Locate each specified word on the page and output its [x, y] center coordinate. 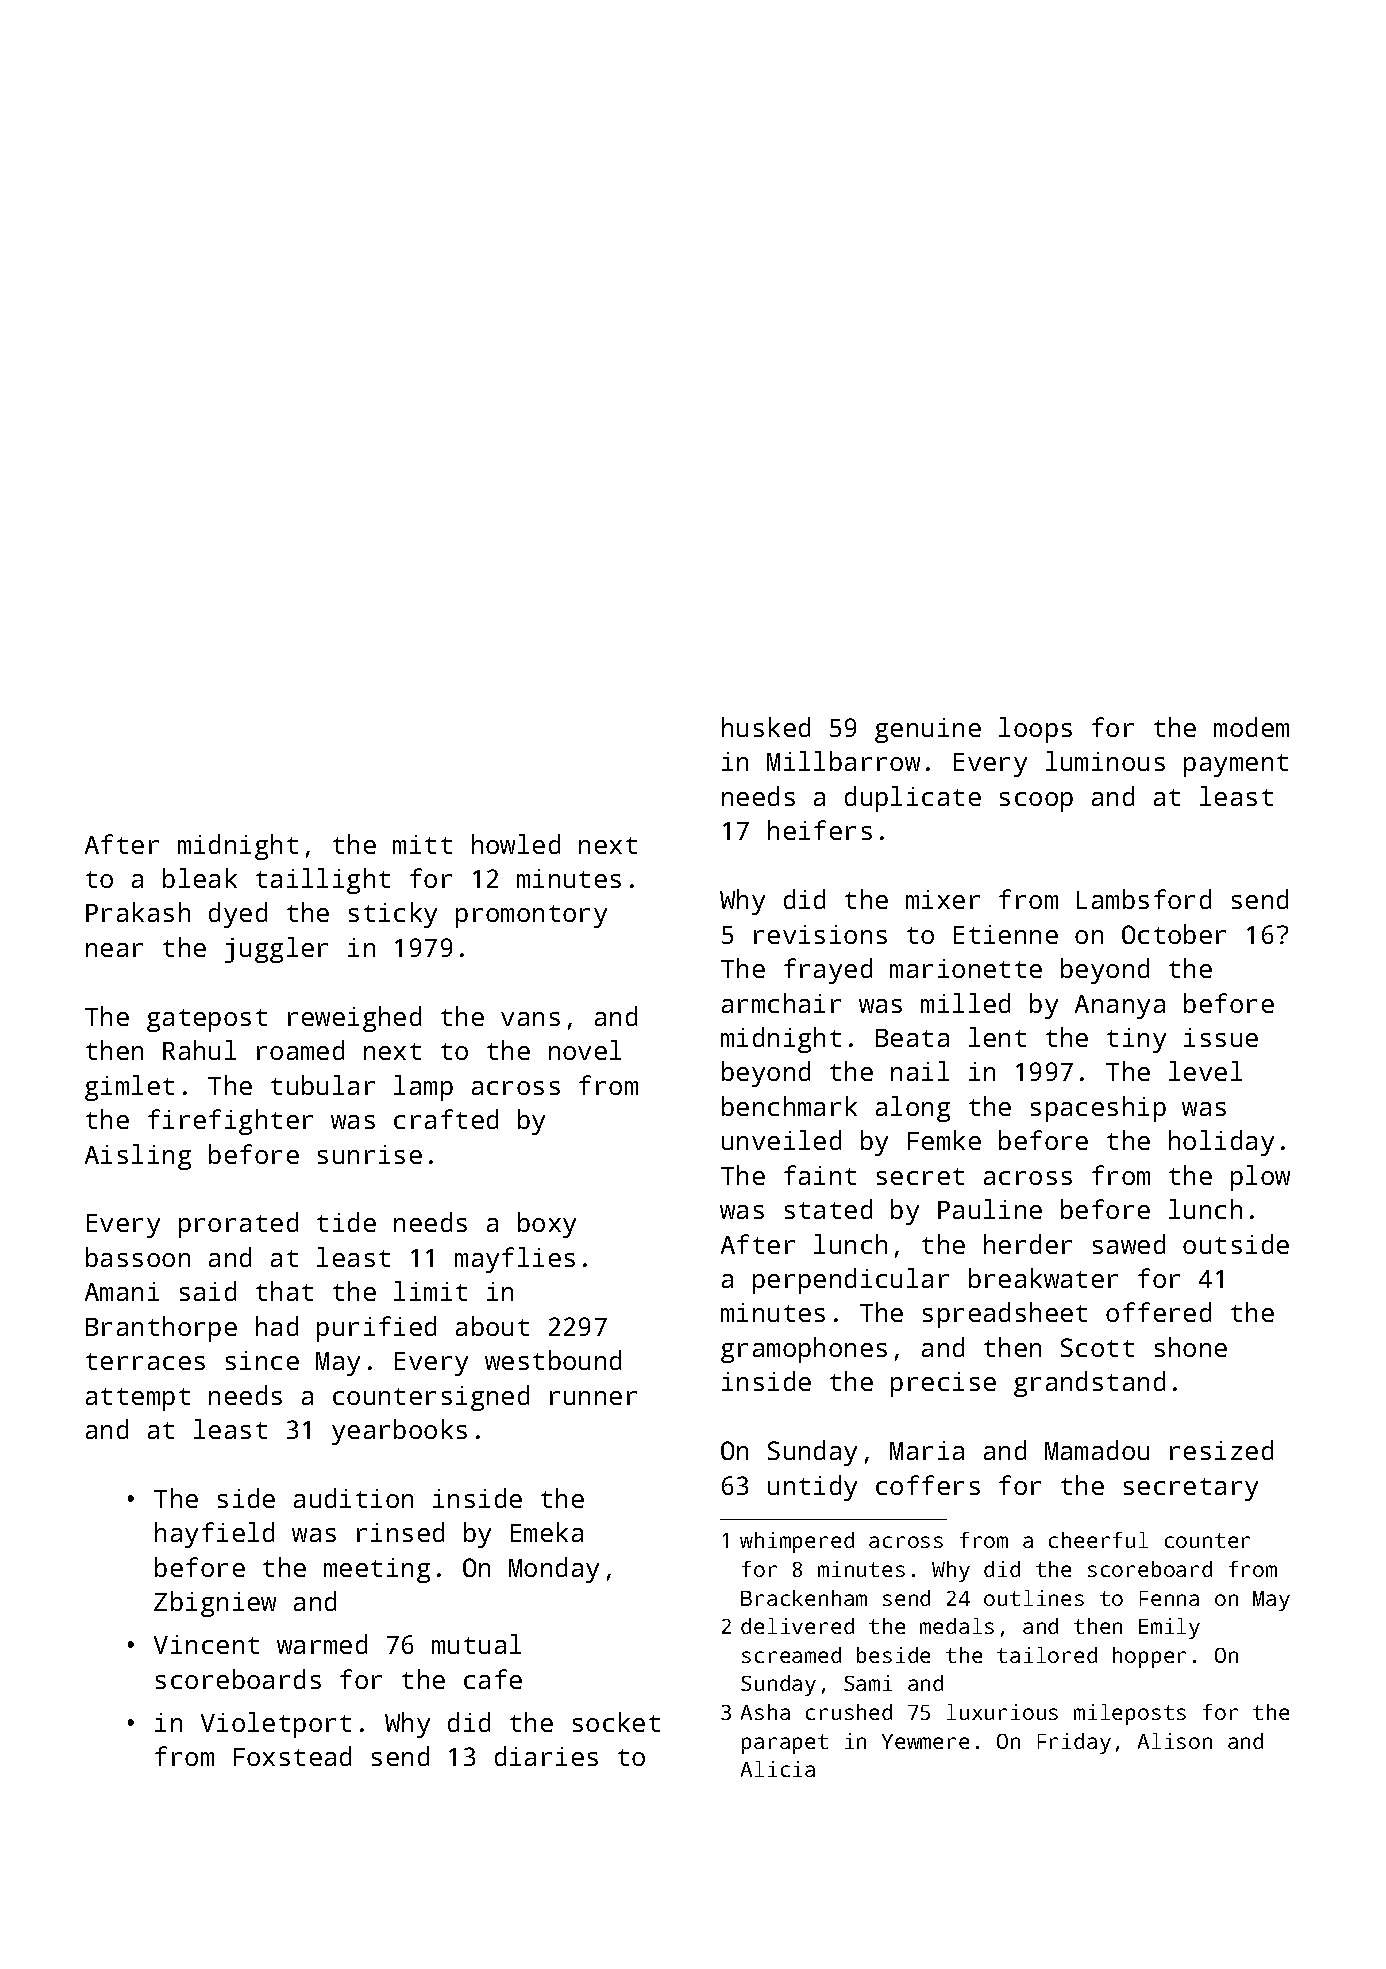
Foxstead [292, 1756]
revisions [820, 934]
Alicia [778, 1769]
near [114, 950]
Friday [1074, 1743]
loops [1035, 730]
